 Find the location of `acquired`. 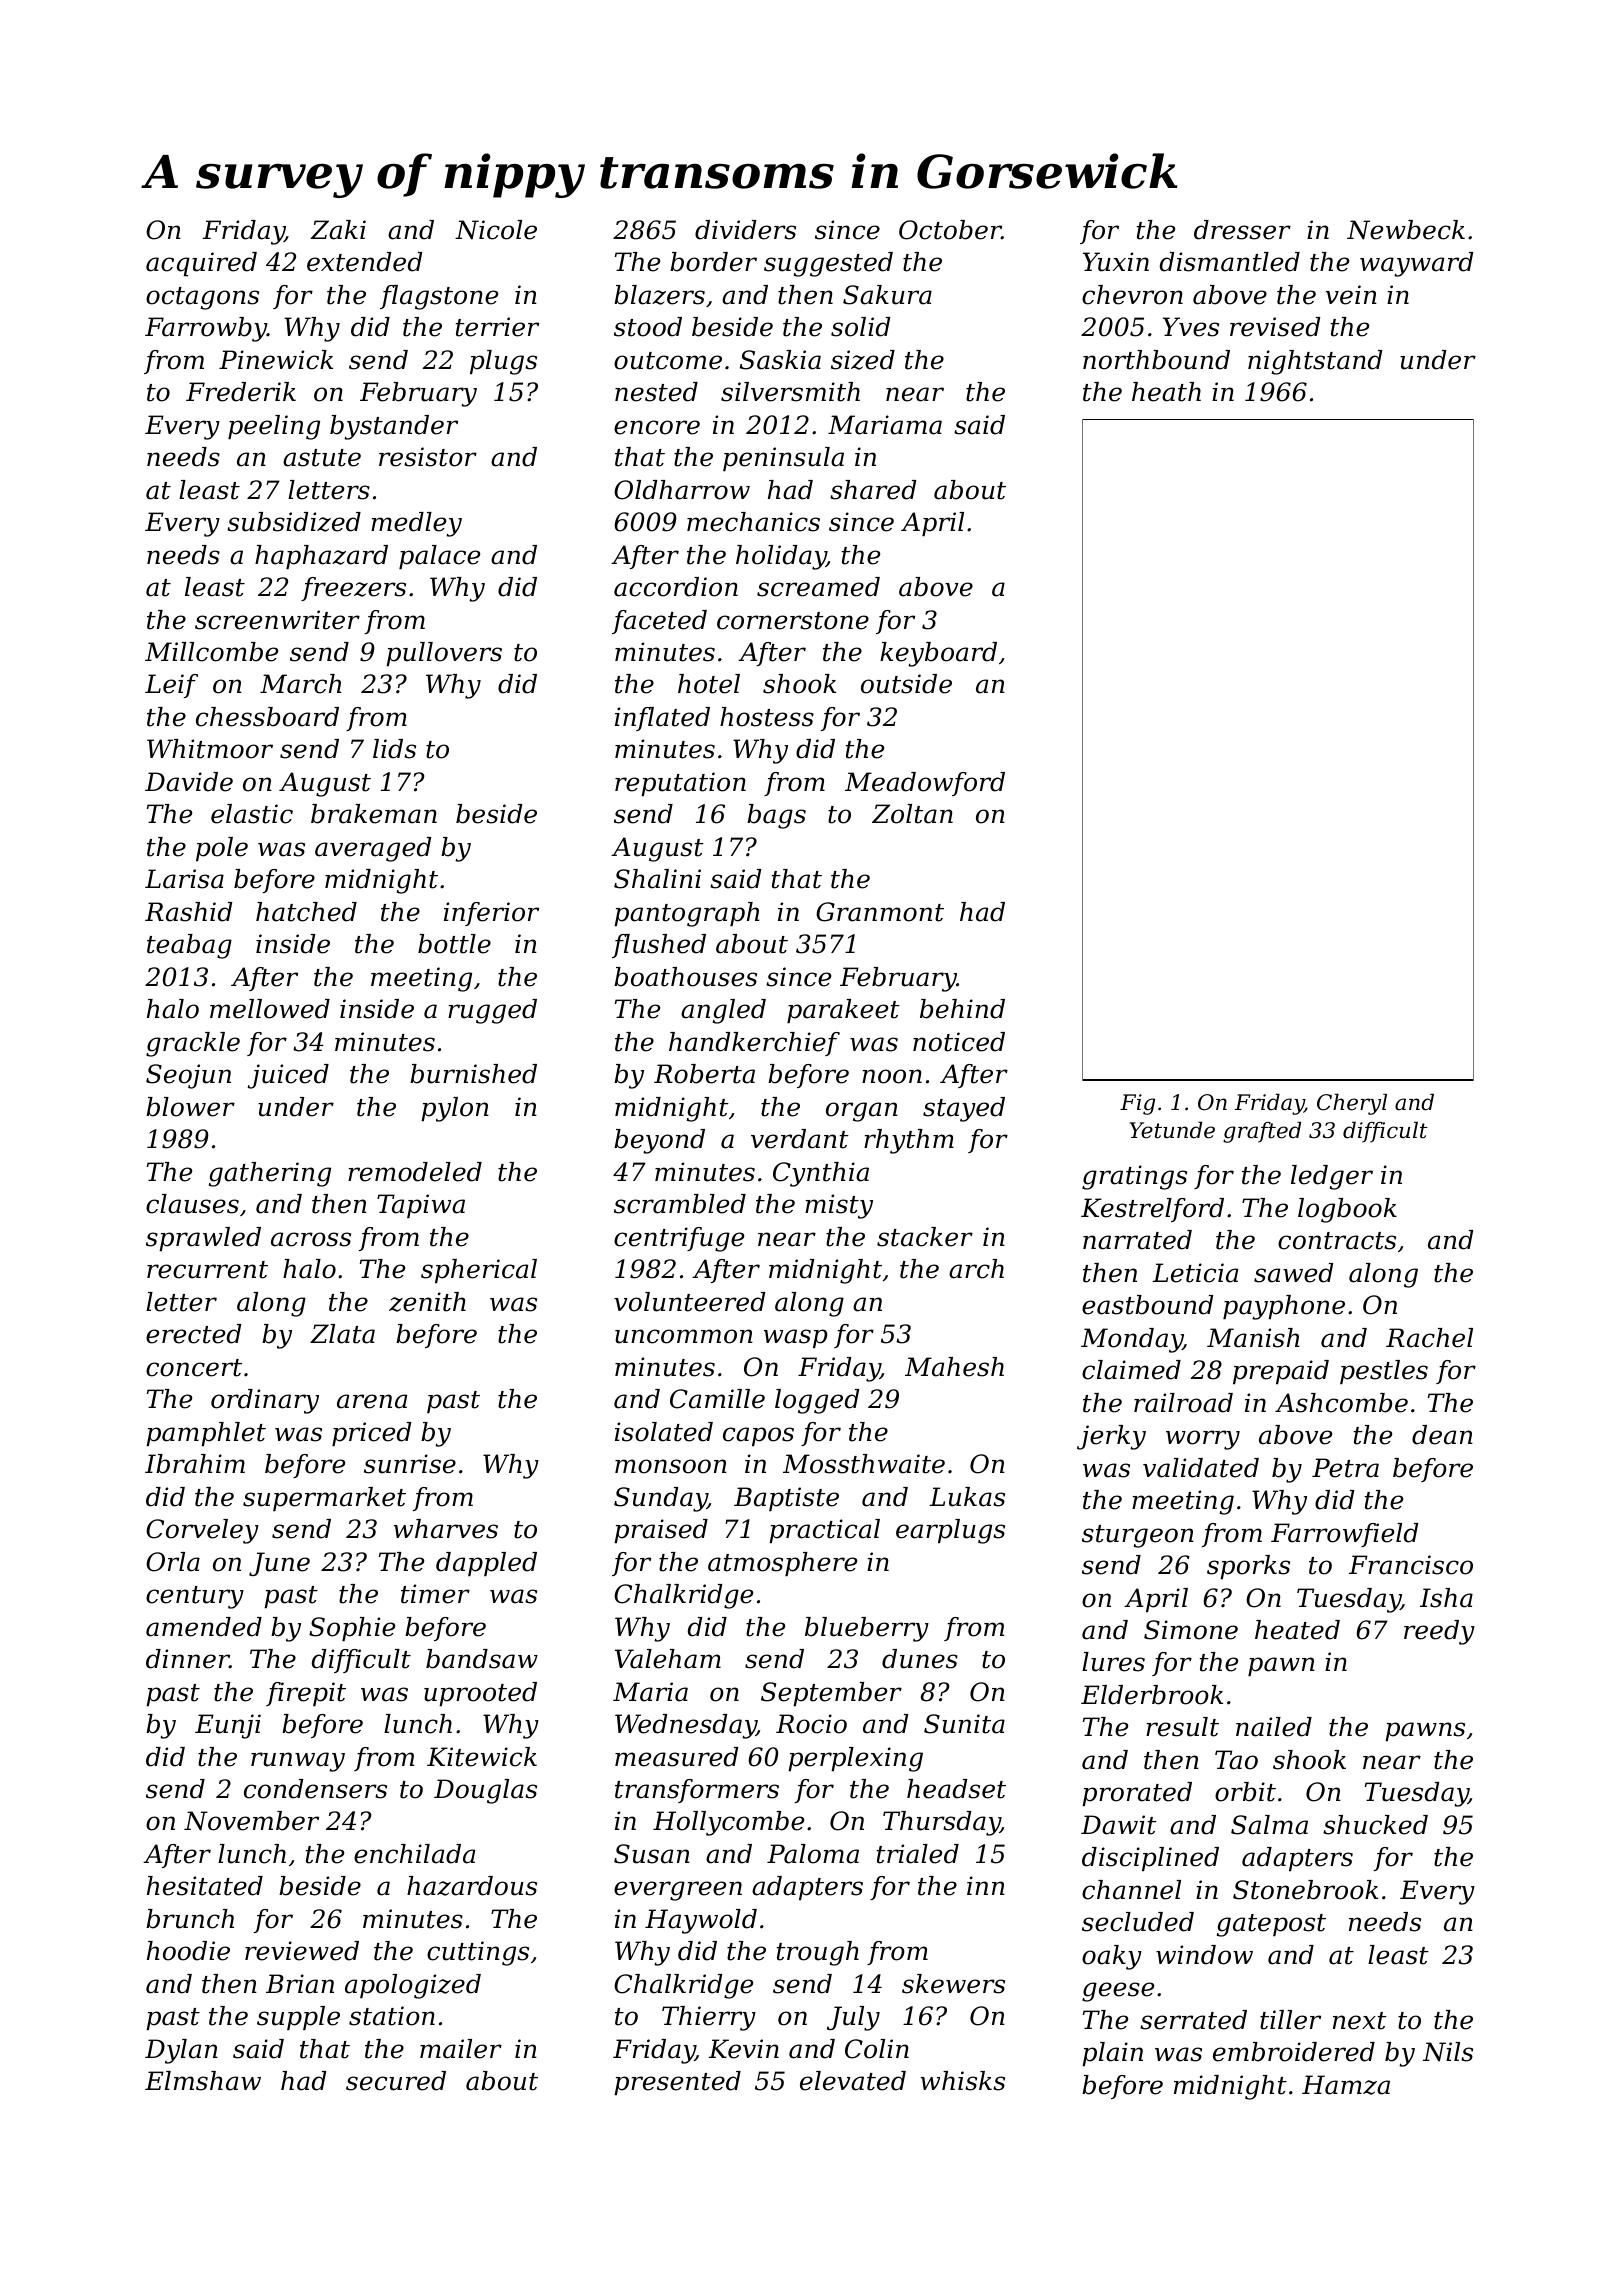

acquired is located at coordinates (201, 264).
